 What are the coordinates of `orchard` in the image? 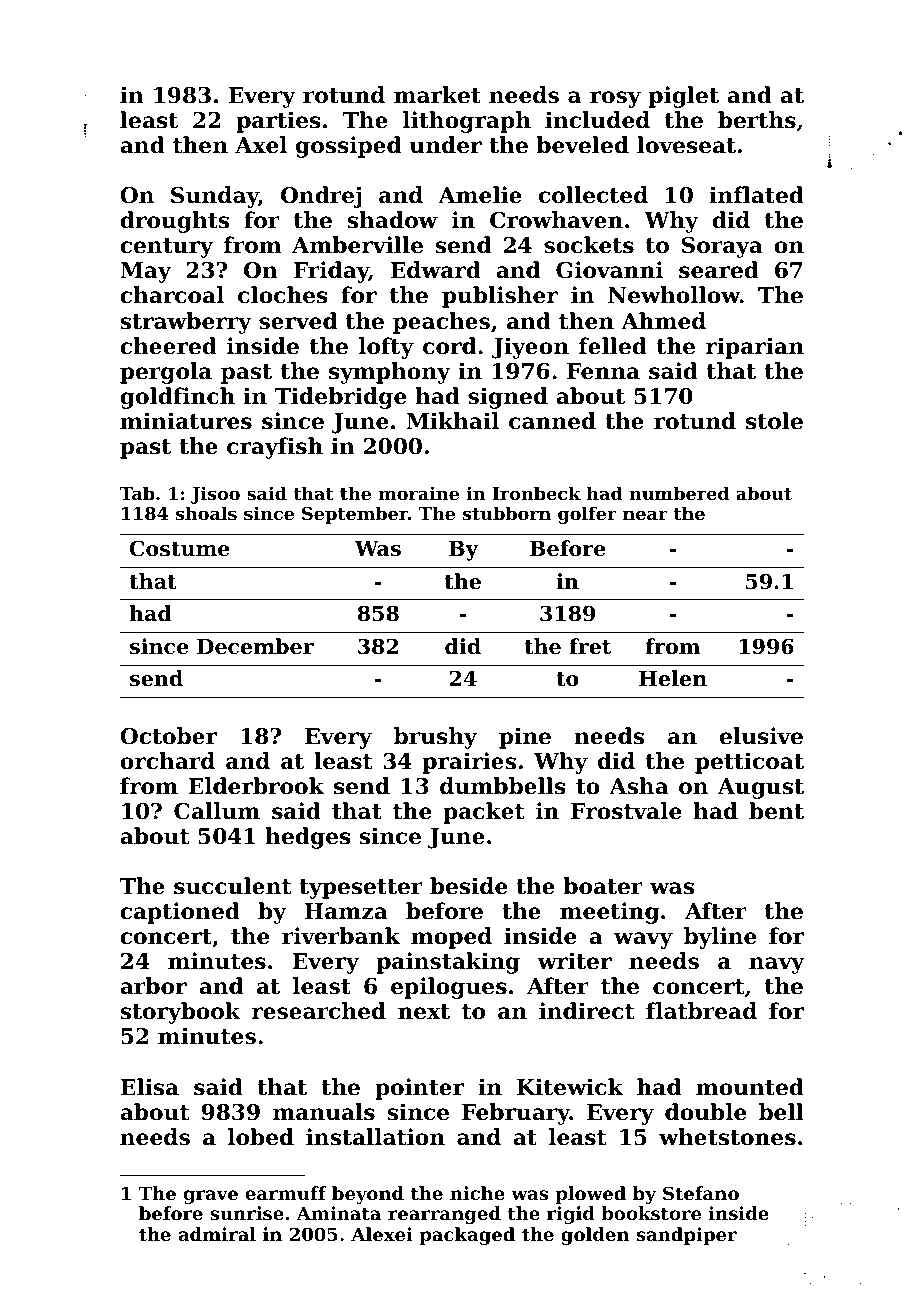 It's located at (167, 761).
